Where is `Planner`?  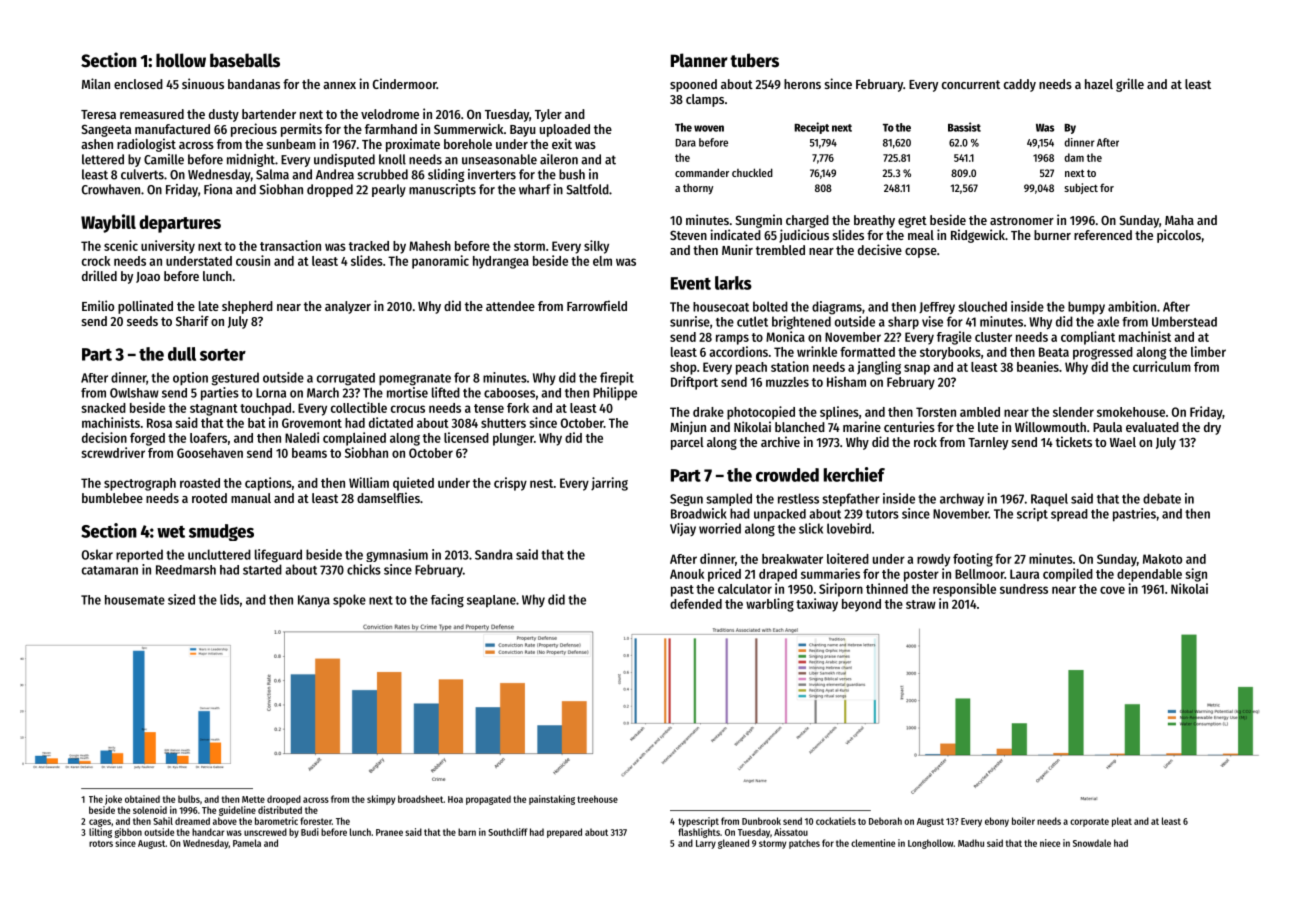 Planner is located at coordinates (699, 60).
